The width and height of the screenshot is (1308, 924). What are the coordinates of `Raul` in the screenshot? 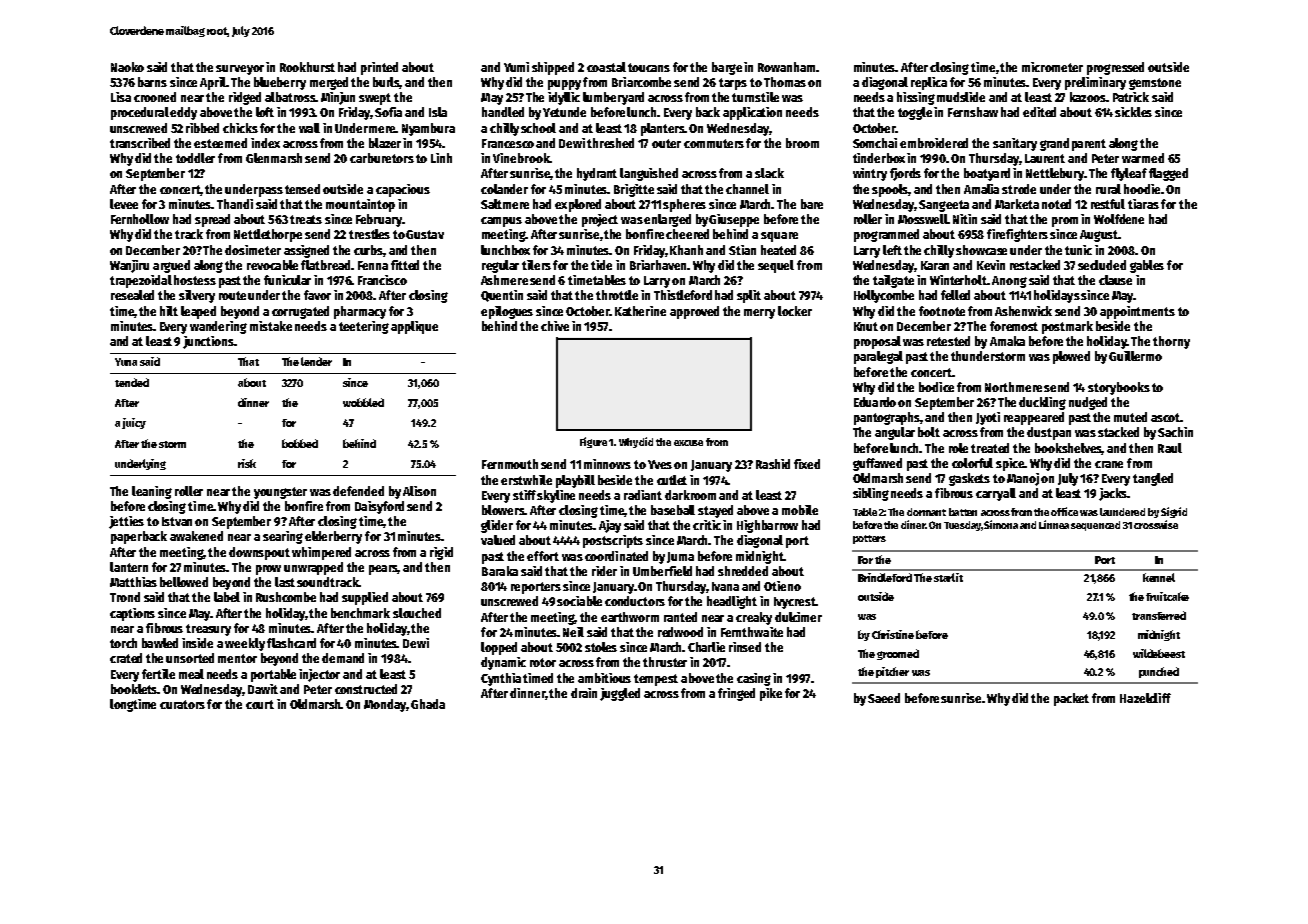 It's located at (1170, 448).
